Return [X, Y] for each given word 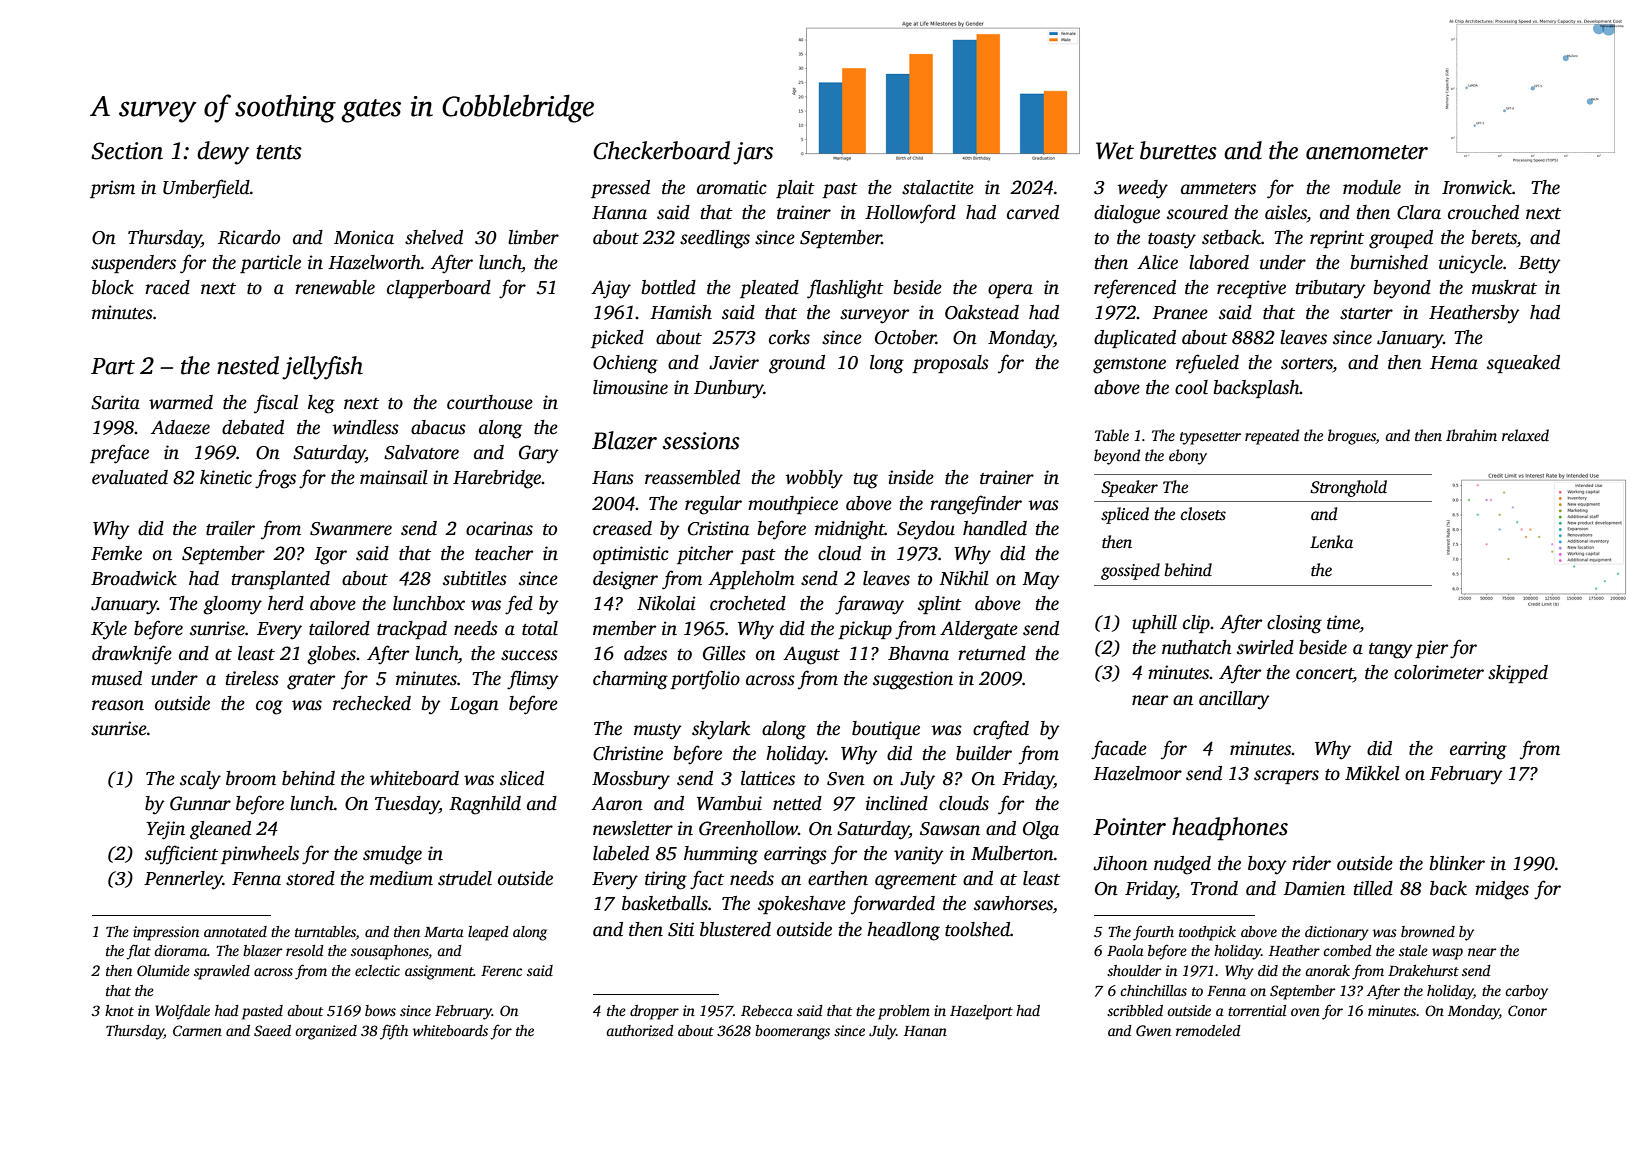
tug [866, 481]
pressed [620, 189]
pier [1431, 649]
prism [112, 189]
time [1343, 623]
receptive [1251, 289]
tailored [339, 628]
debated [253, 427]
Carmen [197, 1030]
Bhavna [918, 653]
